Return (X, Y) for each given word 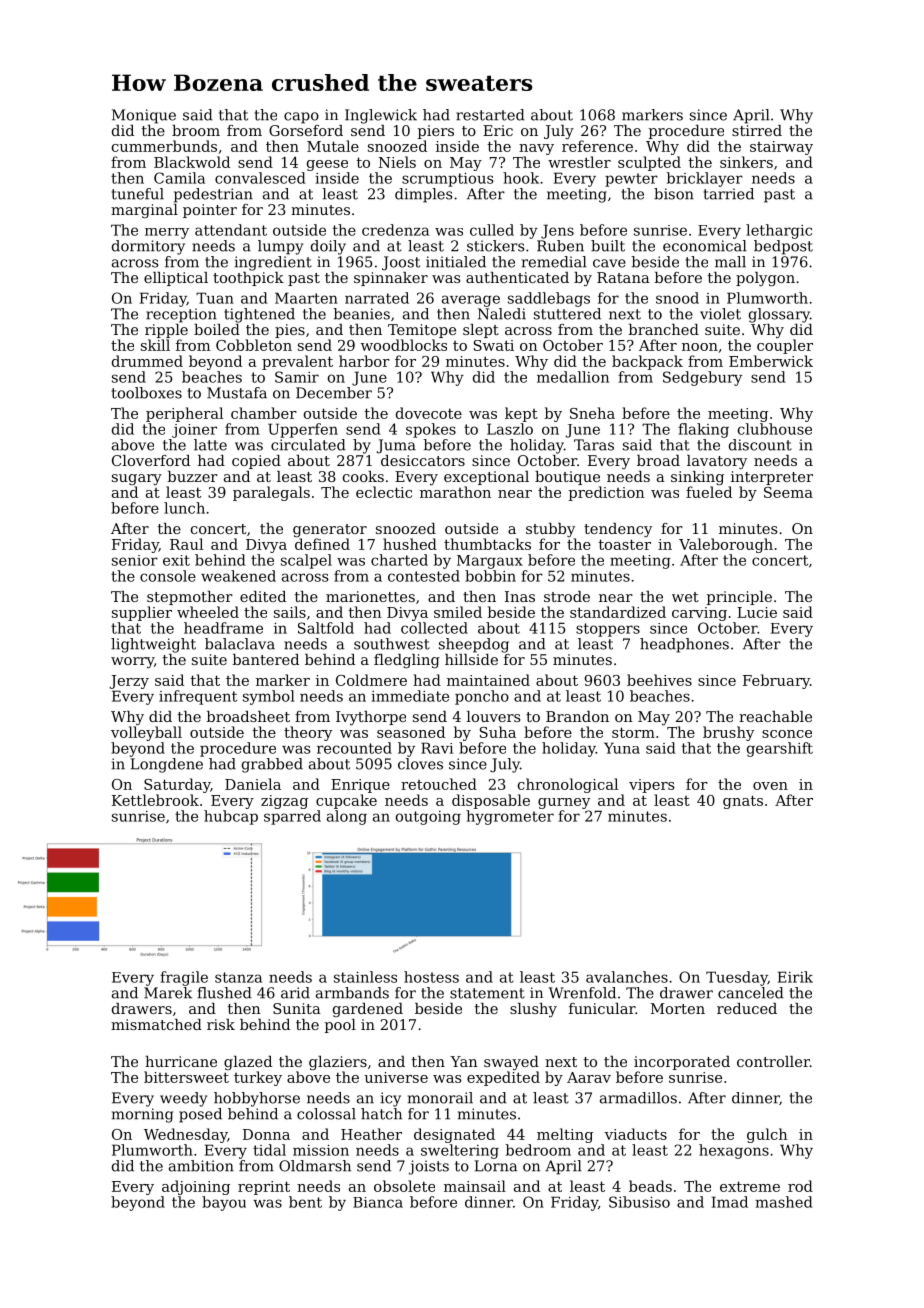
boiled (217, 329)
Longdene (167, 765)
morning (142, 1115)
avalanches (627, 977)
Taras (594, 445)
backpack (647, 362)
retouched (439, 784)
